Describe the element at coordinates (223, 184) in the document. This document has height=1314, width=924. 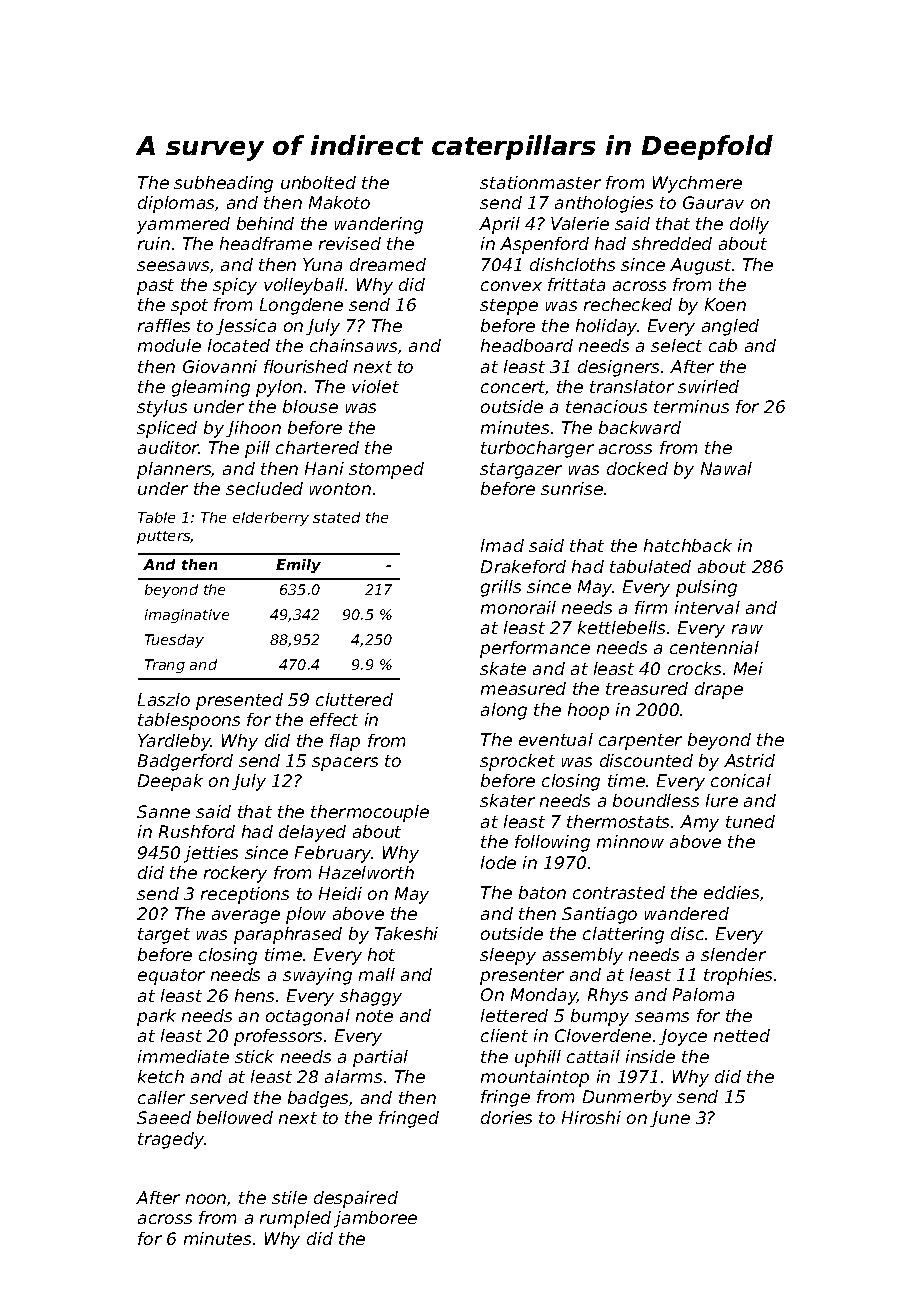
I see `subheading` at that location.
